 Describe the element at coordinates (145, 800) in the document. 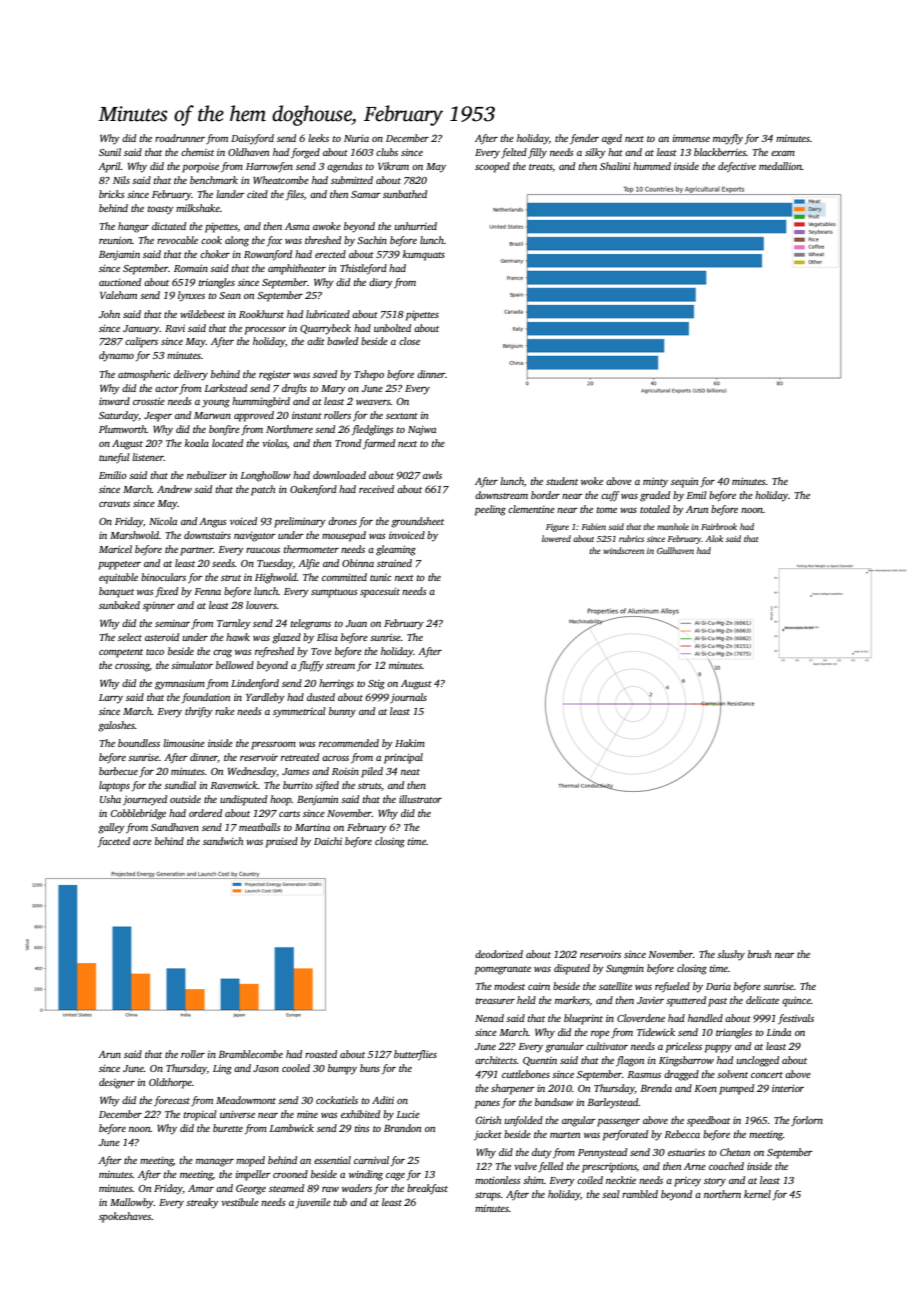

I see `journeyed` at that location.
